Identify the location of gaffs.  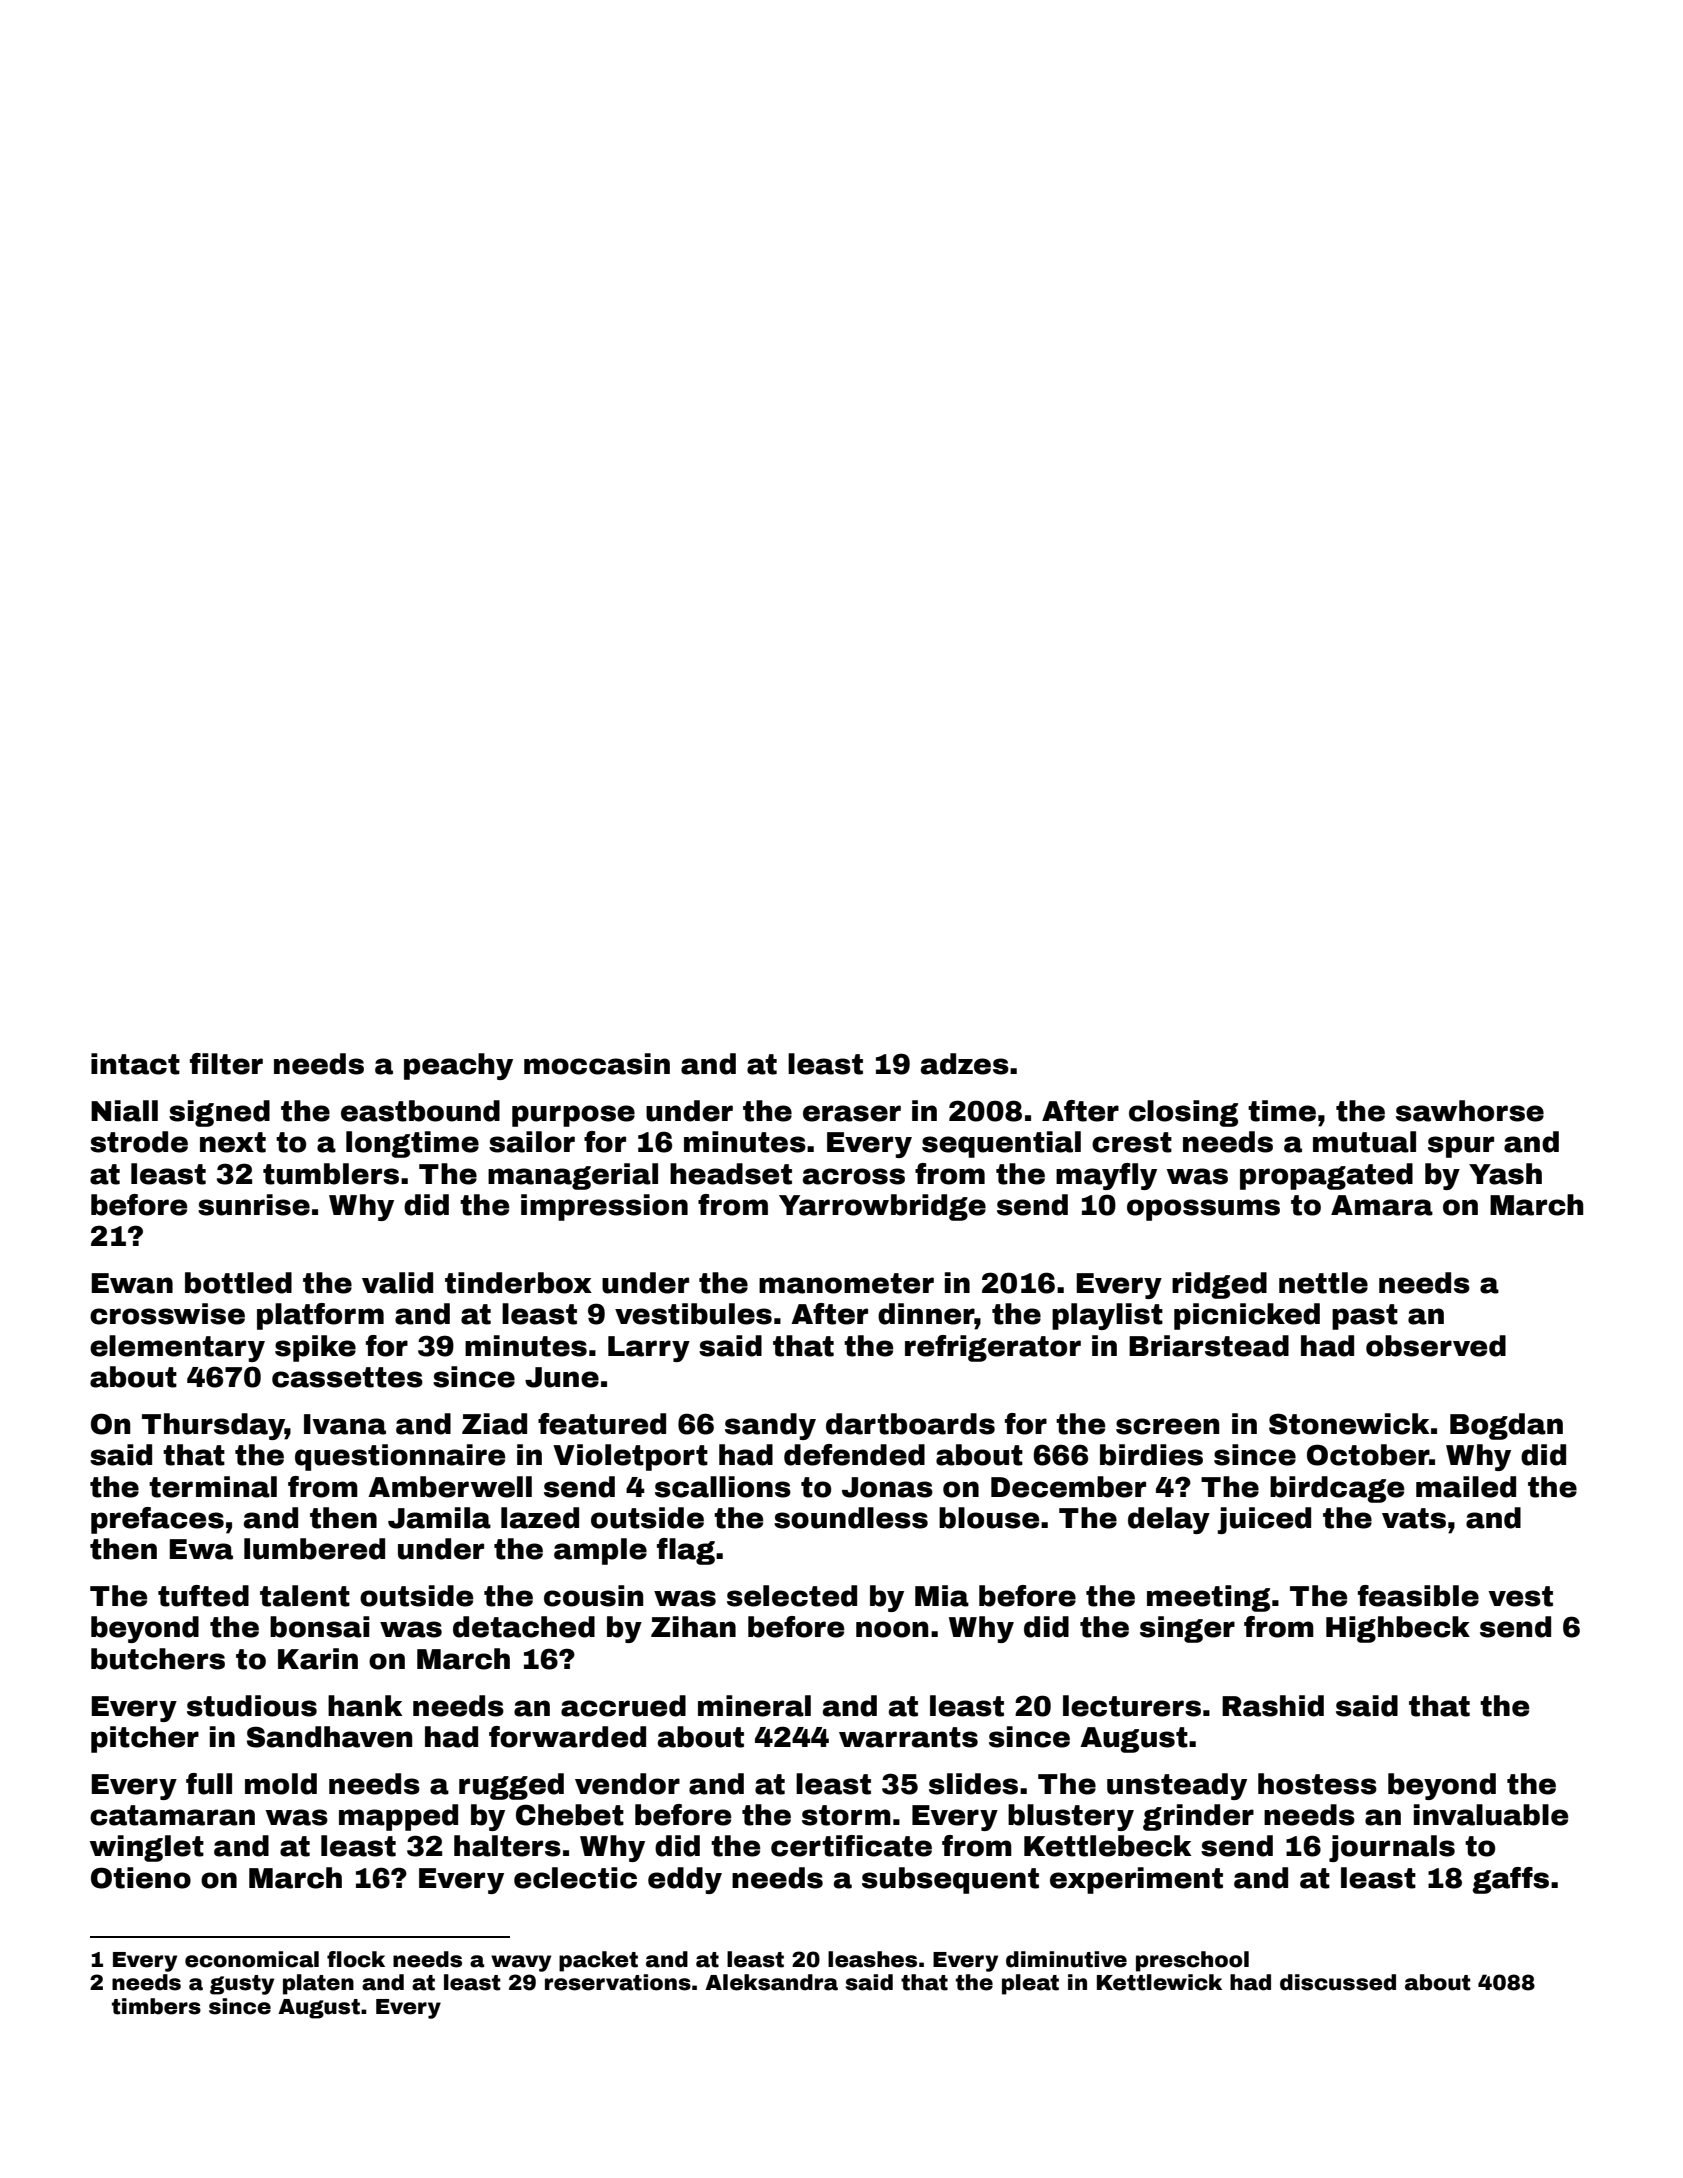
(1510, 1880).
